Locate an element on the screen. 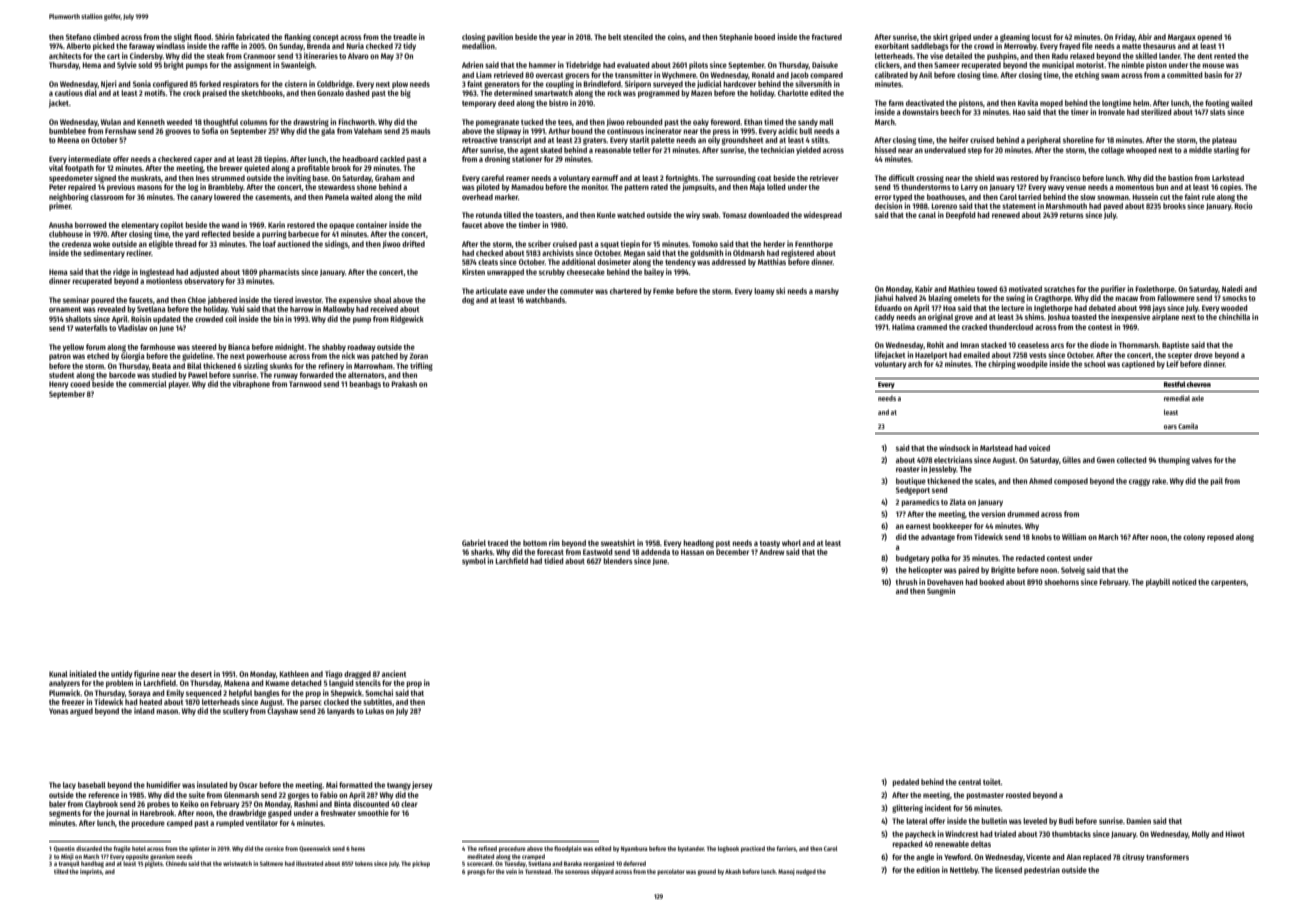 Image resolution: width=1308 pixels, height=924 pixels. percolator is located at coordinates (671, 872).
